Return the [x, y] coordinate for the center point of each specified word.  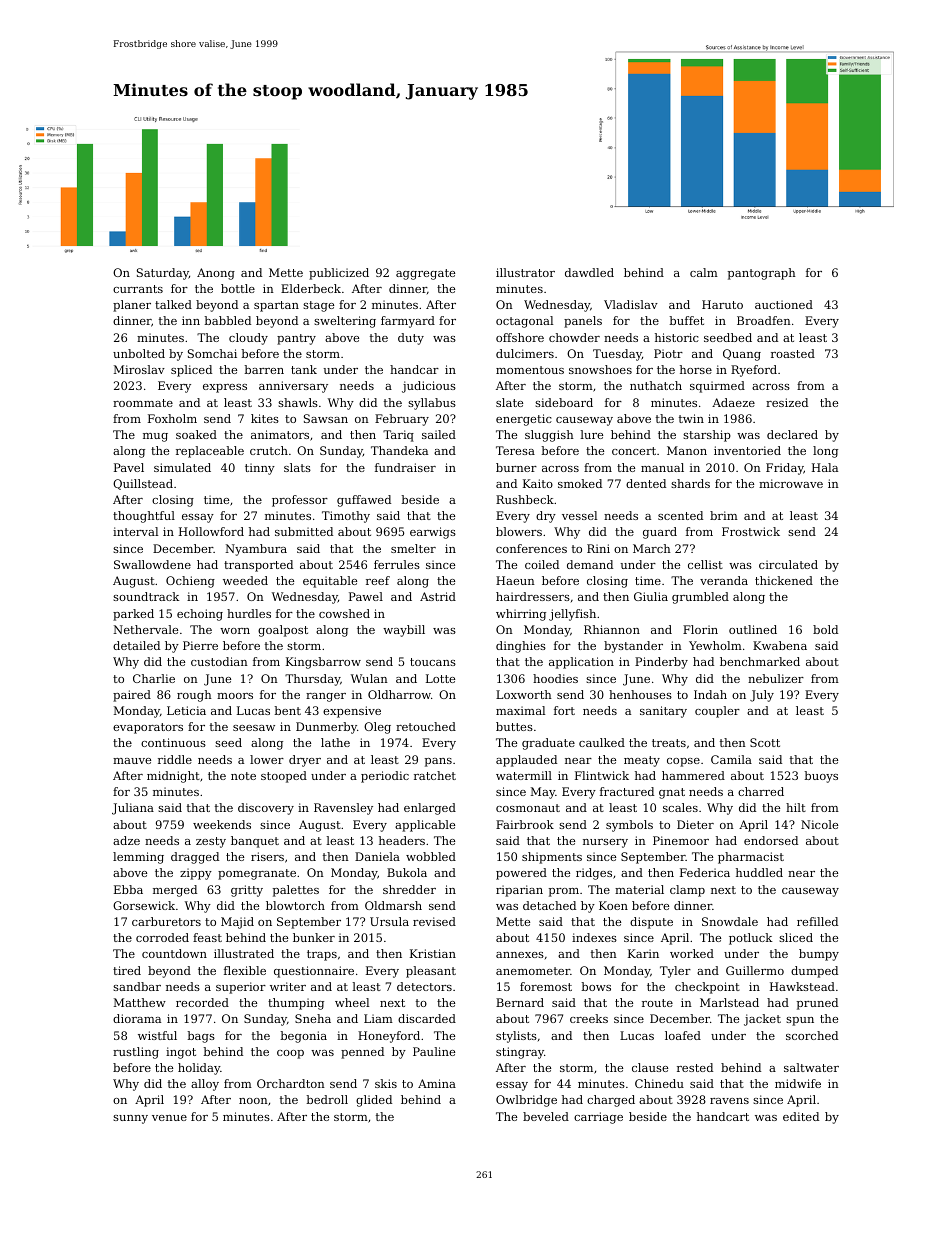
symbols [629, 826]
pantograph [762, 274]
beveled [546, 1116]
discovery [266, 809]
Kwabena [780, 645]
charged [611, 1101]
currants [138, 289]
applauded [526, 761]
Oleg [377, 728]
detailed [136, 645]
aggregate [425, 274]
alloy [205, 1085]
